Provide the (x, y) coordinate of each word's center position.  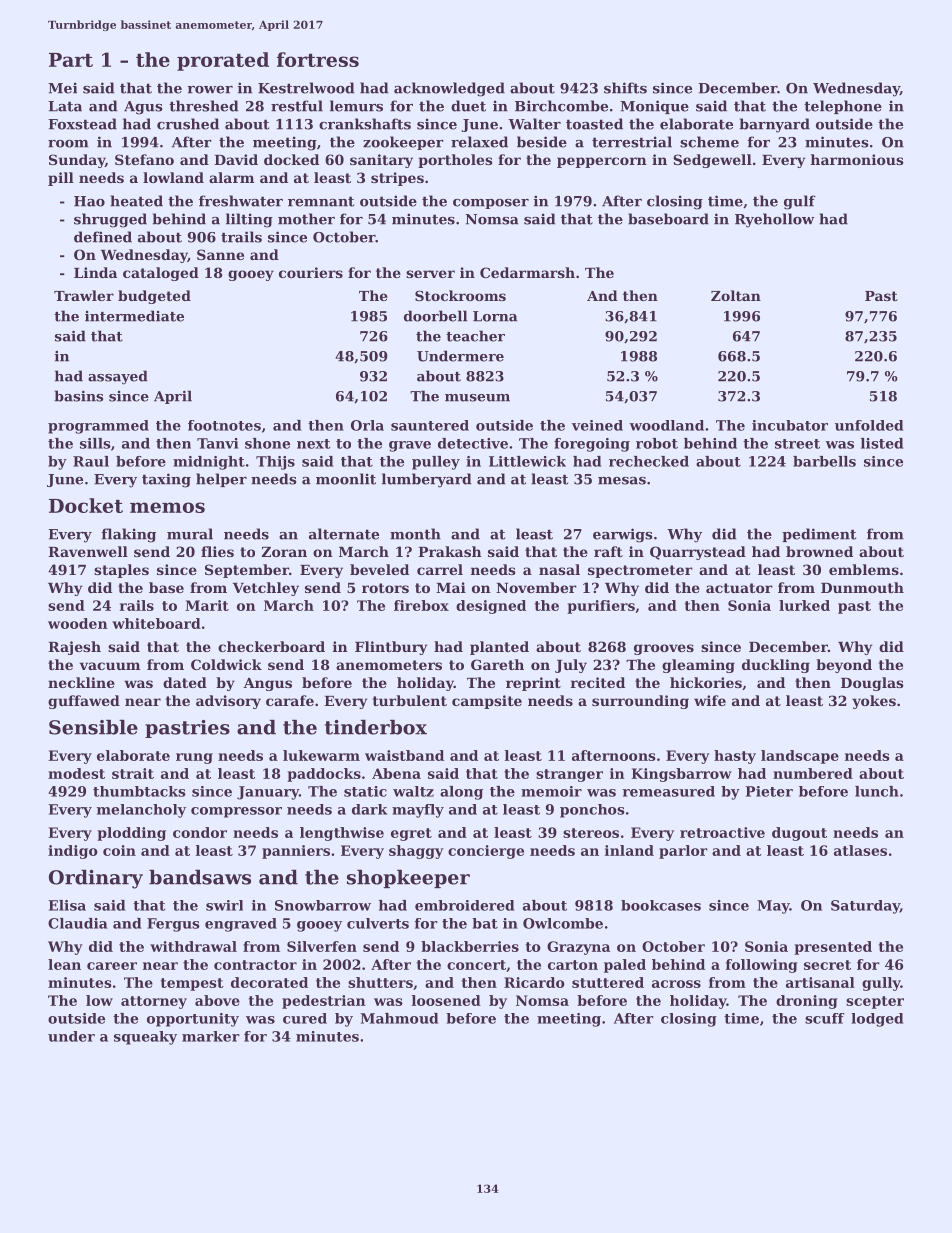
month (415, 534)
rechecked (649, 461)
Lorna (495, 316)
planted (499, 648)
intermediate (134, 316)
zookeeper (403, 143)
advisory (228, 702)
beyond (844, 666)
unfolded (869, 425)
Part (71, 60)
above (217, 1000)
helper (221, 480)
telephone (843, 107)
